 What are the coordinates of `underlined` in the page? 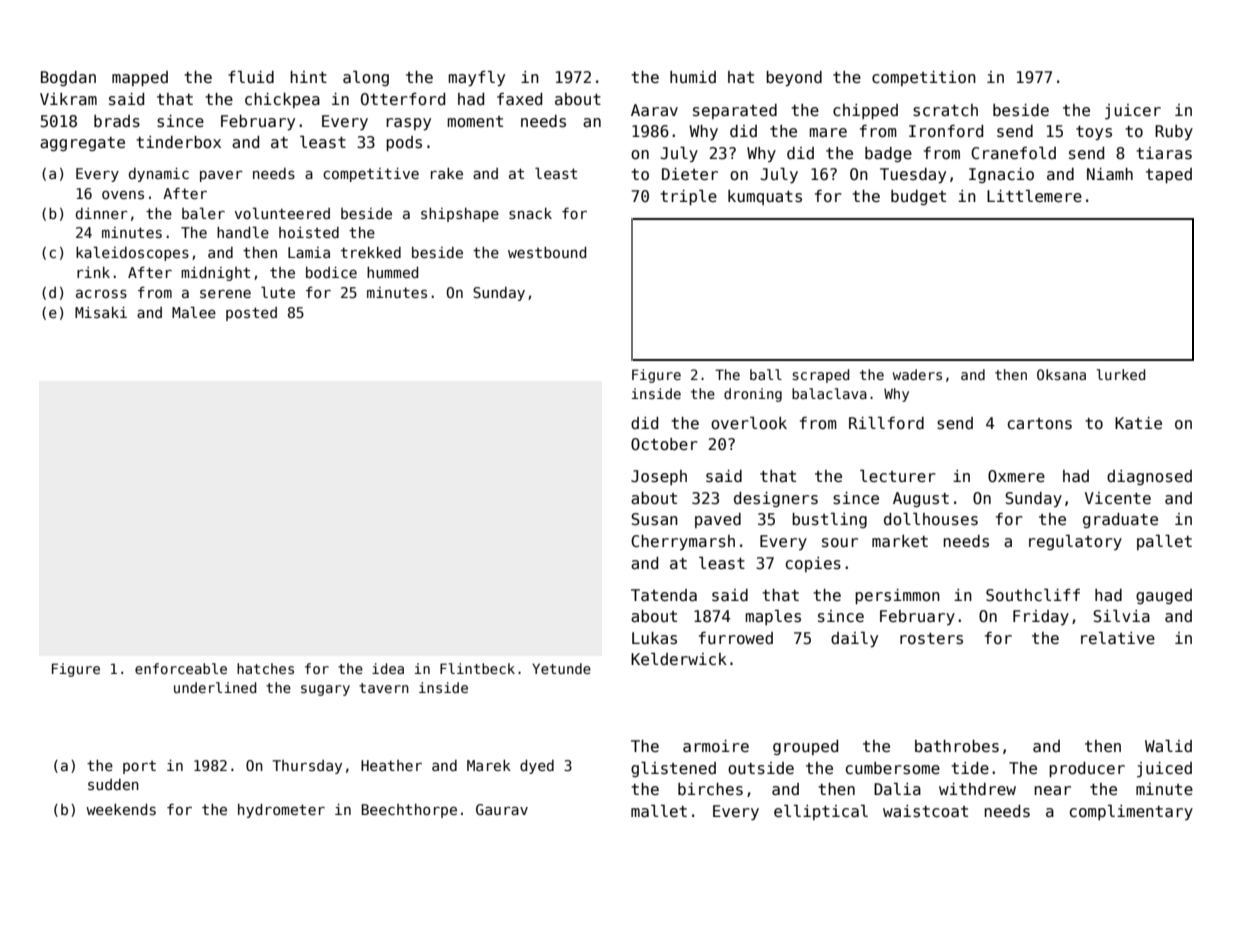 It's located at (215, 687).
